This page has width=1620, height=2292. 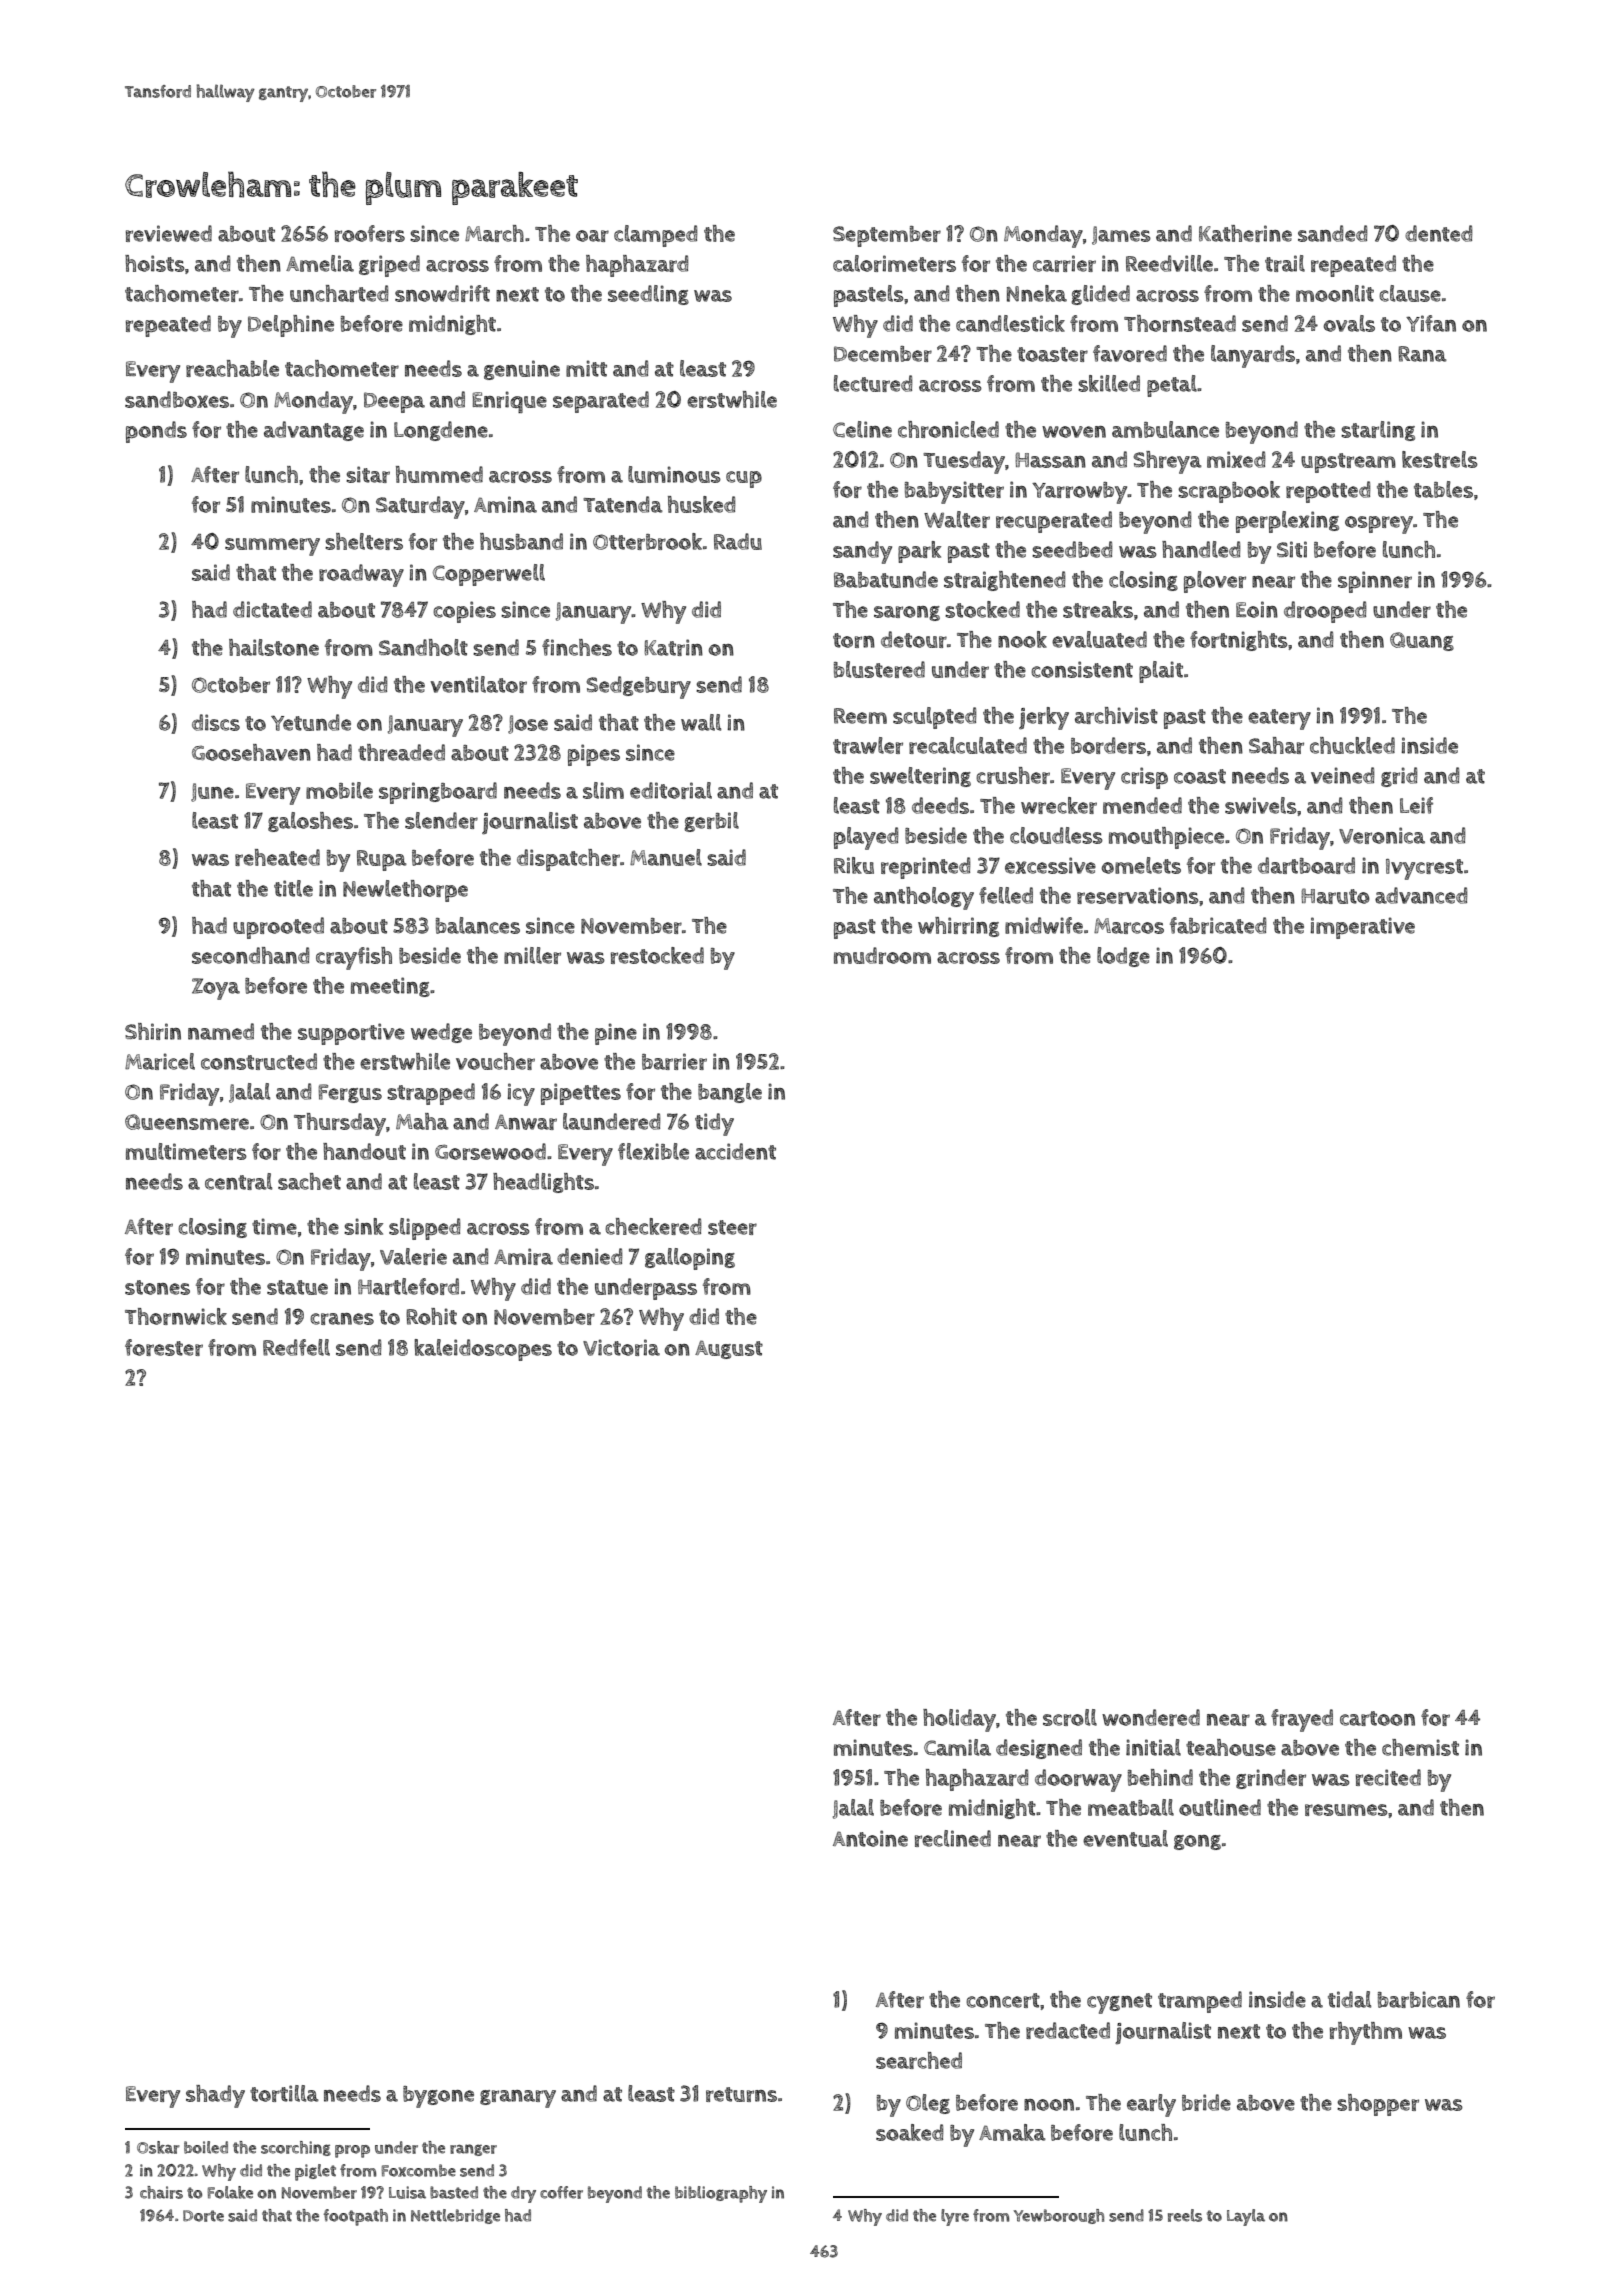 What do you see at coordinates (1123, 957) in the page?
I see `lodge` at bounding box center [1123, 957].
